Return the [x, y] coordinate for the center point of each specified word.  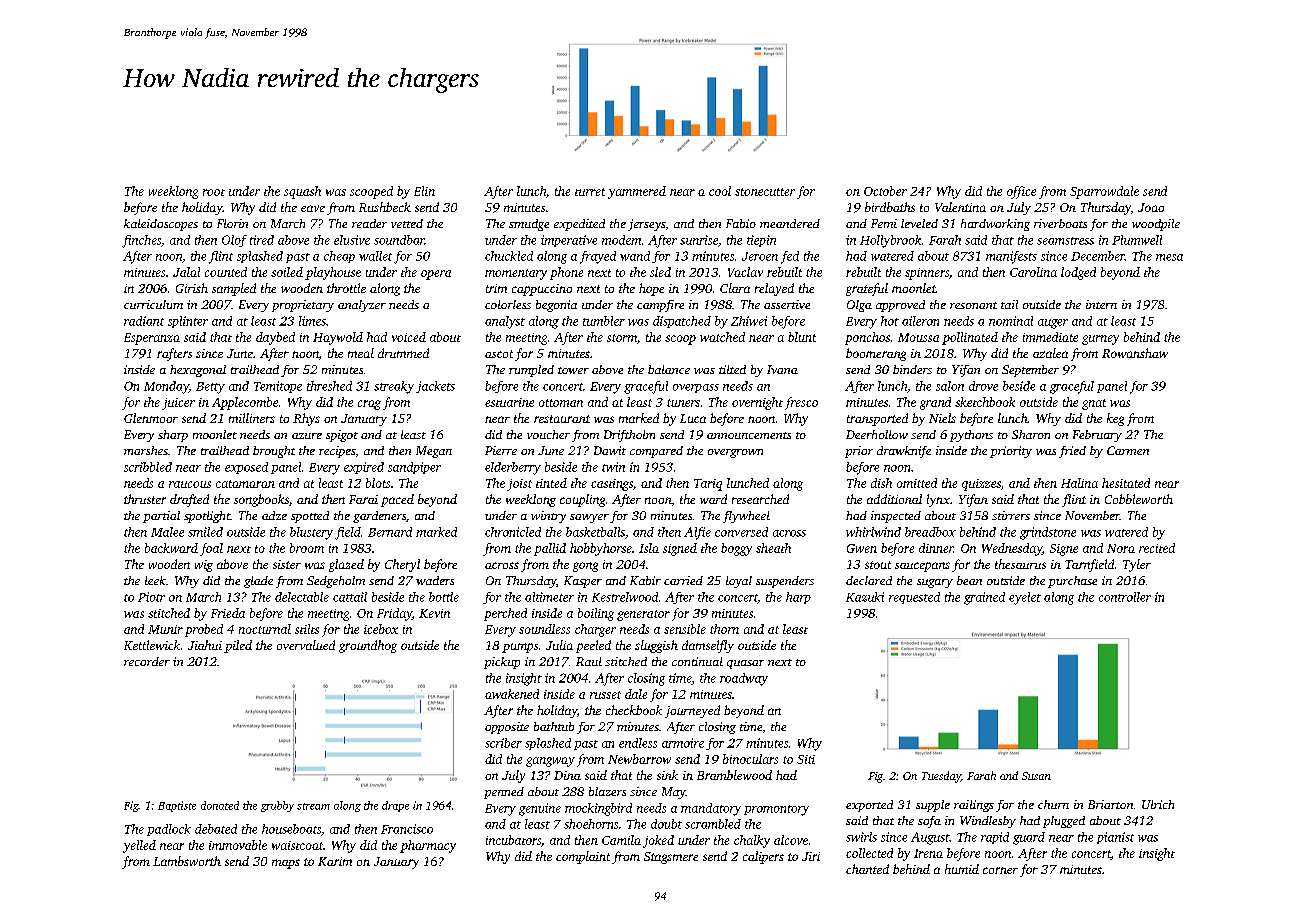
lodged [1078, 273]
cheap [339, 257]
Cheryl [402, 565]
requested [914, 598]
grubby [277, 806]
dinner [936, 548]
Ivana [782, 369]
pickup [502, 663]
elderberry [513, 468]
